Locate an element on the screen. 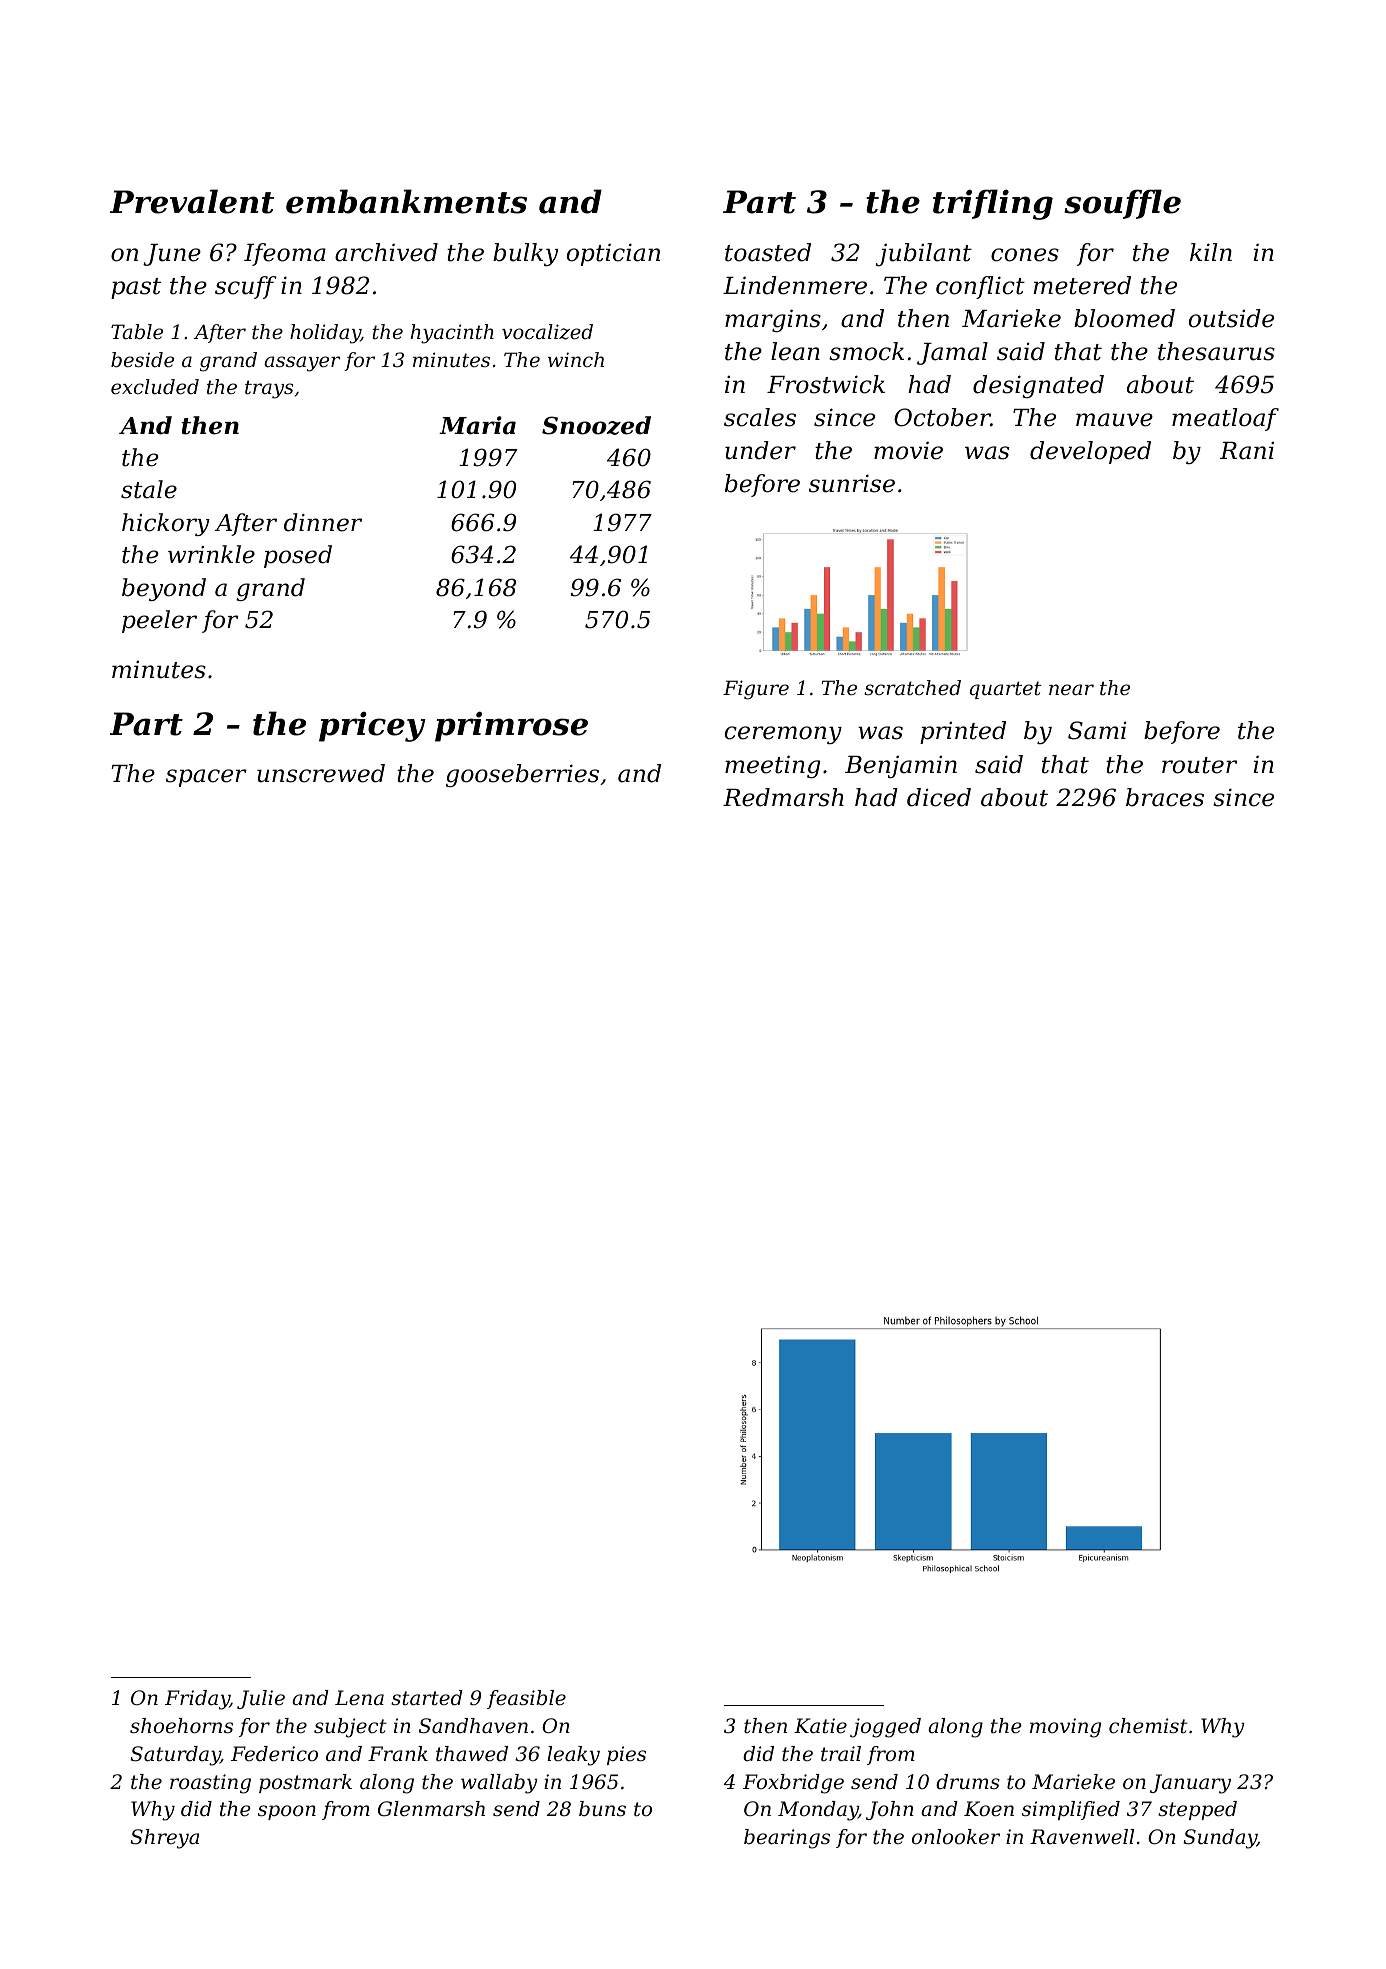  Rani is located at coordinates (1247, 451).
